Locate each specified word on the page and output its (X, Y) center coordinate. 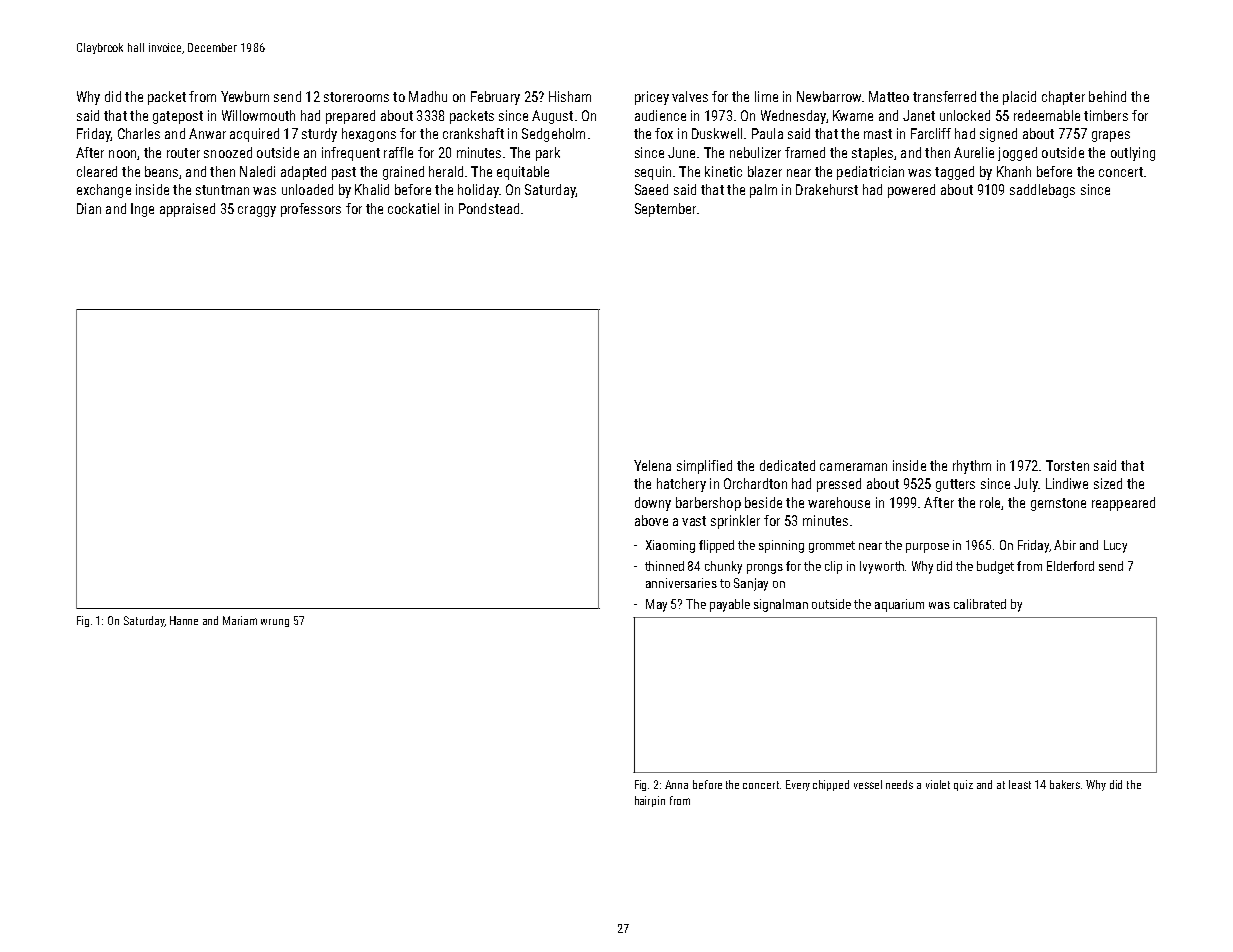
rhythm (972, 467)
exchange (104, 191)
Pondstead (489, 208)
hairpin (650, 801)
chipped (831, 785)
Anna (676, 784)
